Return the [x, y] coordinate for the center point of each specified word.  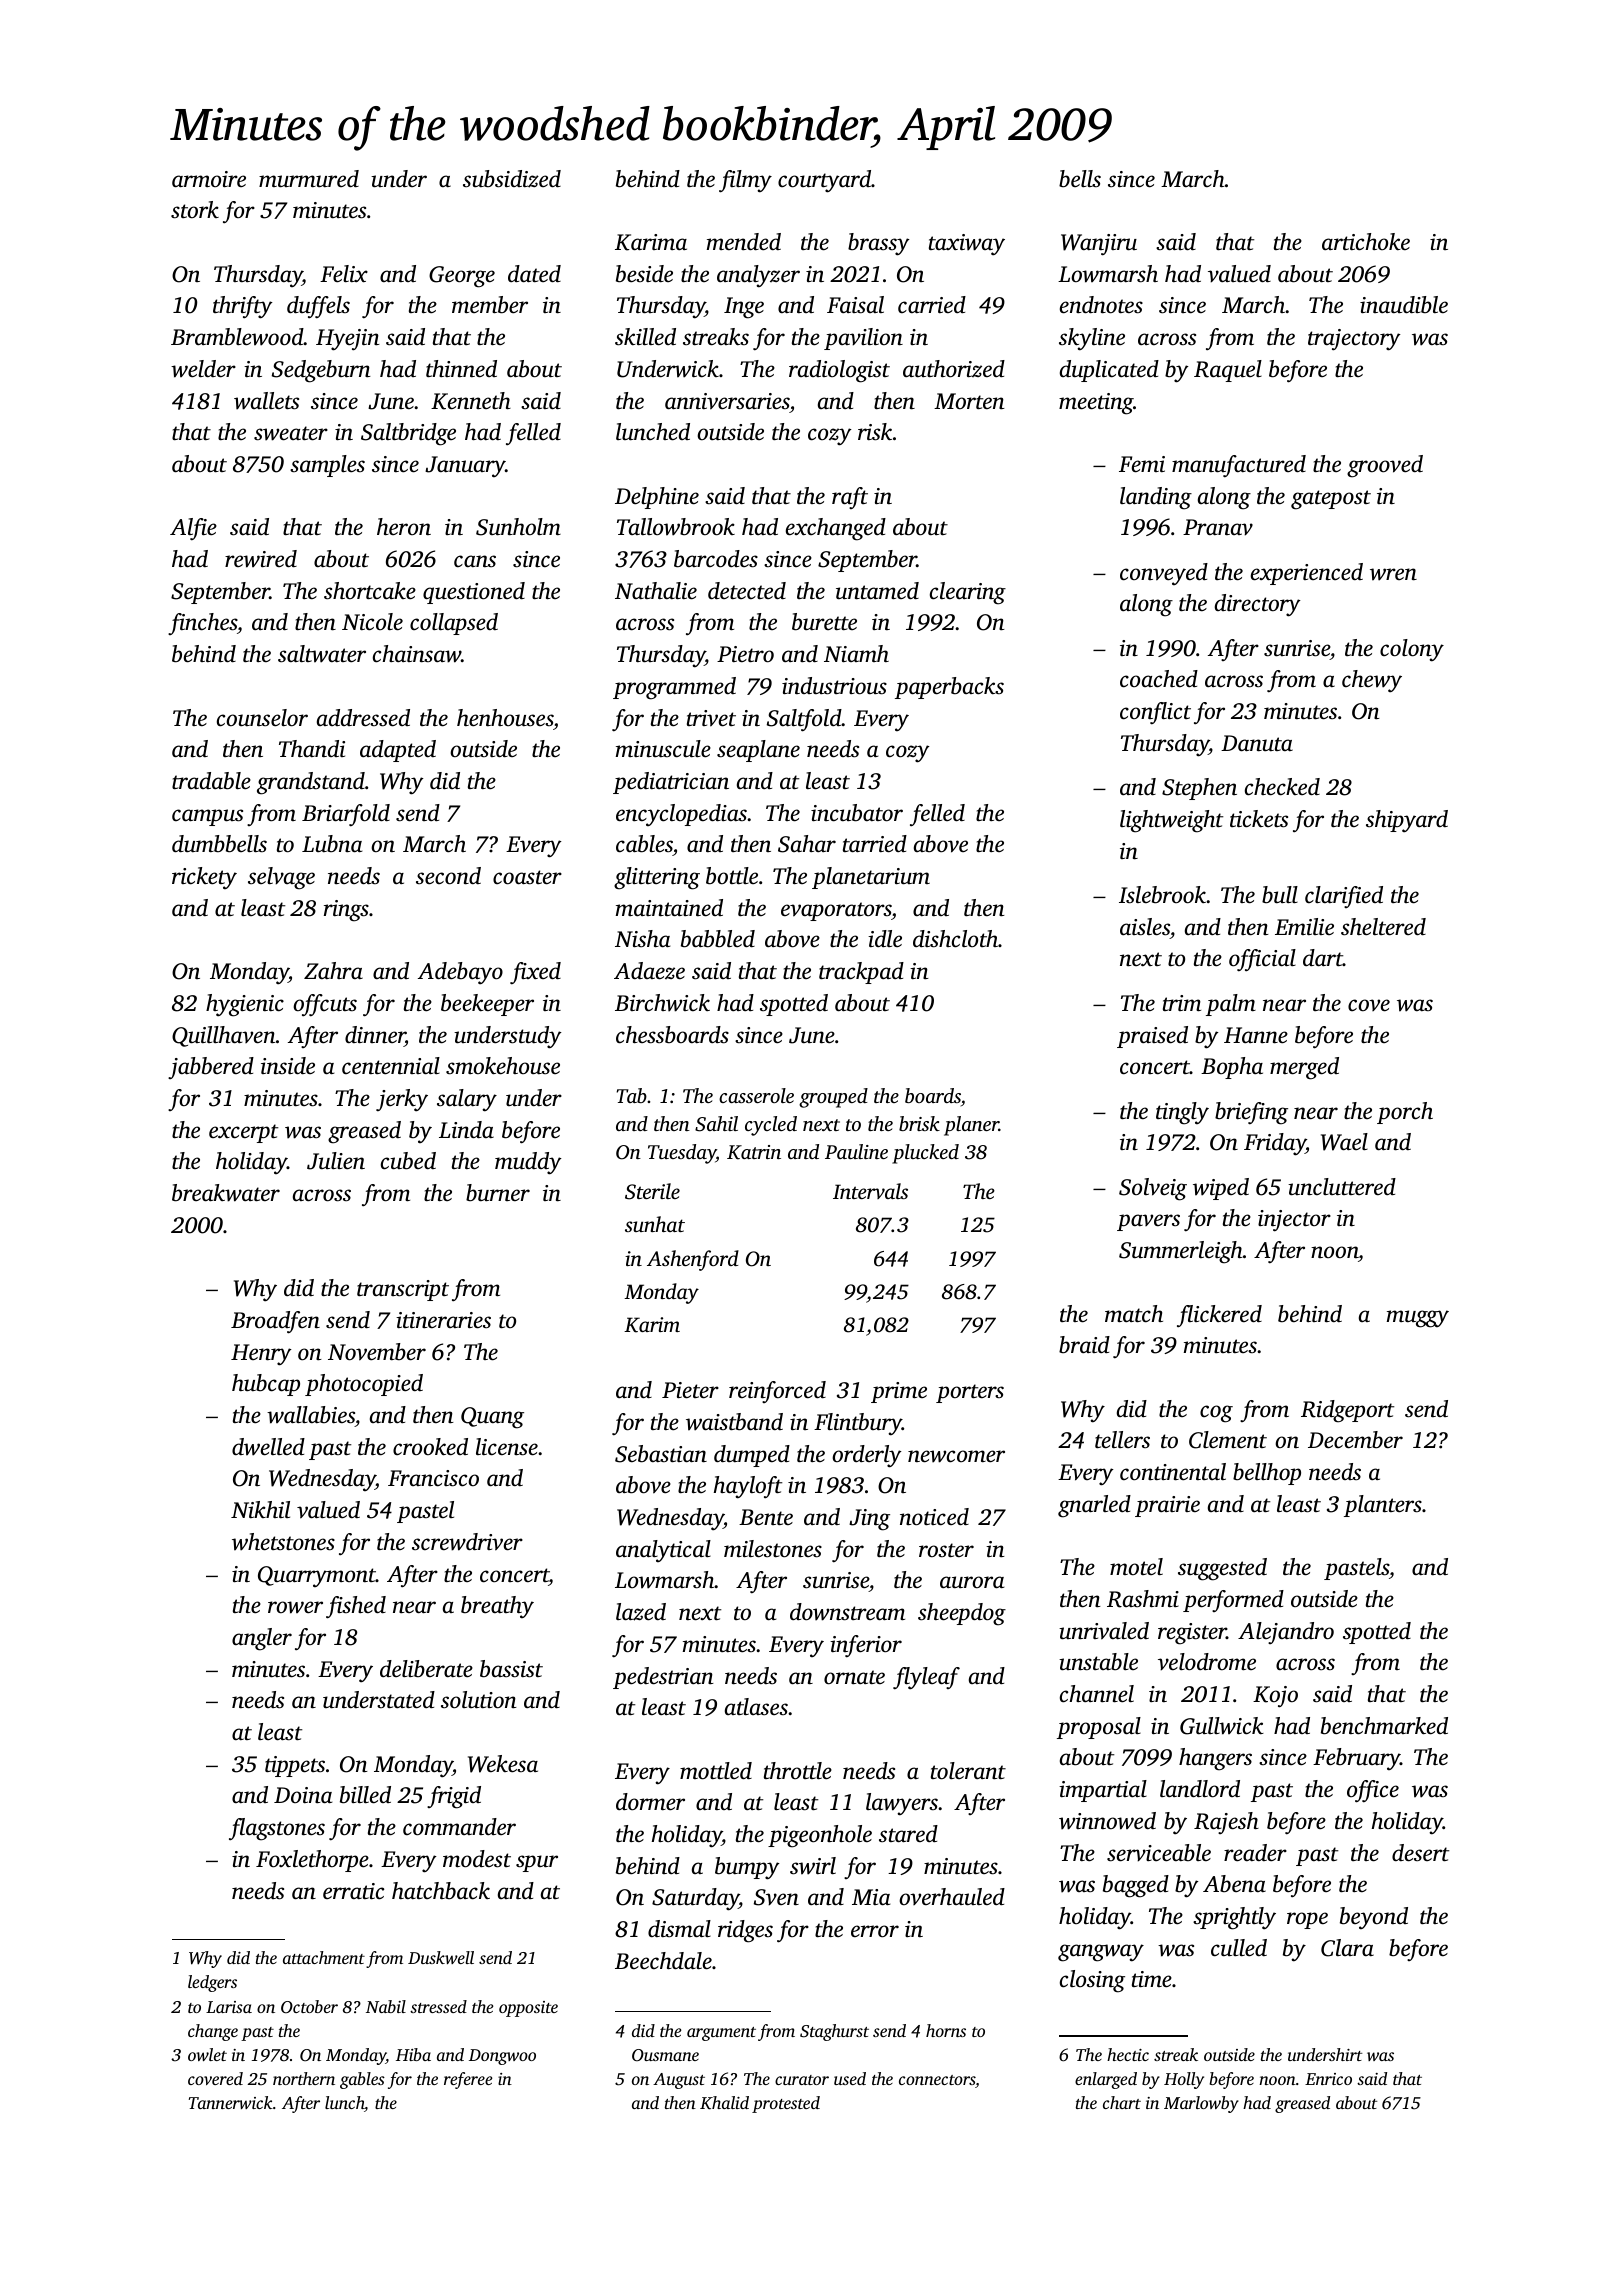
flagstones [277, 1829]
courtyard [824, 181]
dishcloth [955, 939]
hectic [1128, 2054]
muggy [1418, 1319]
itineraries [443, 1320]
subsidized [512, 179]
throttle [798, 1771]
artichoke [1366, 242]
